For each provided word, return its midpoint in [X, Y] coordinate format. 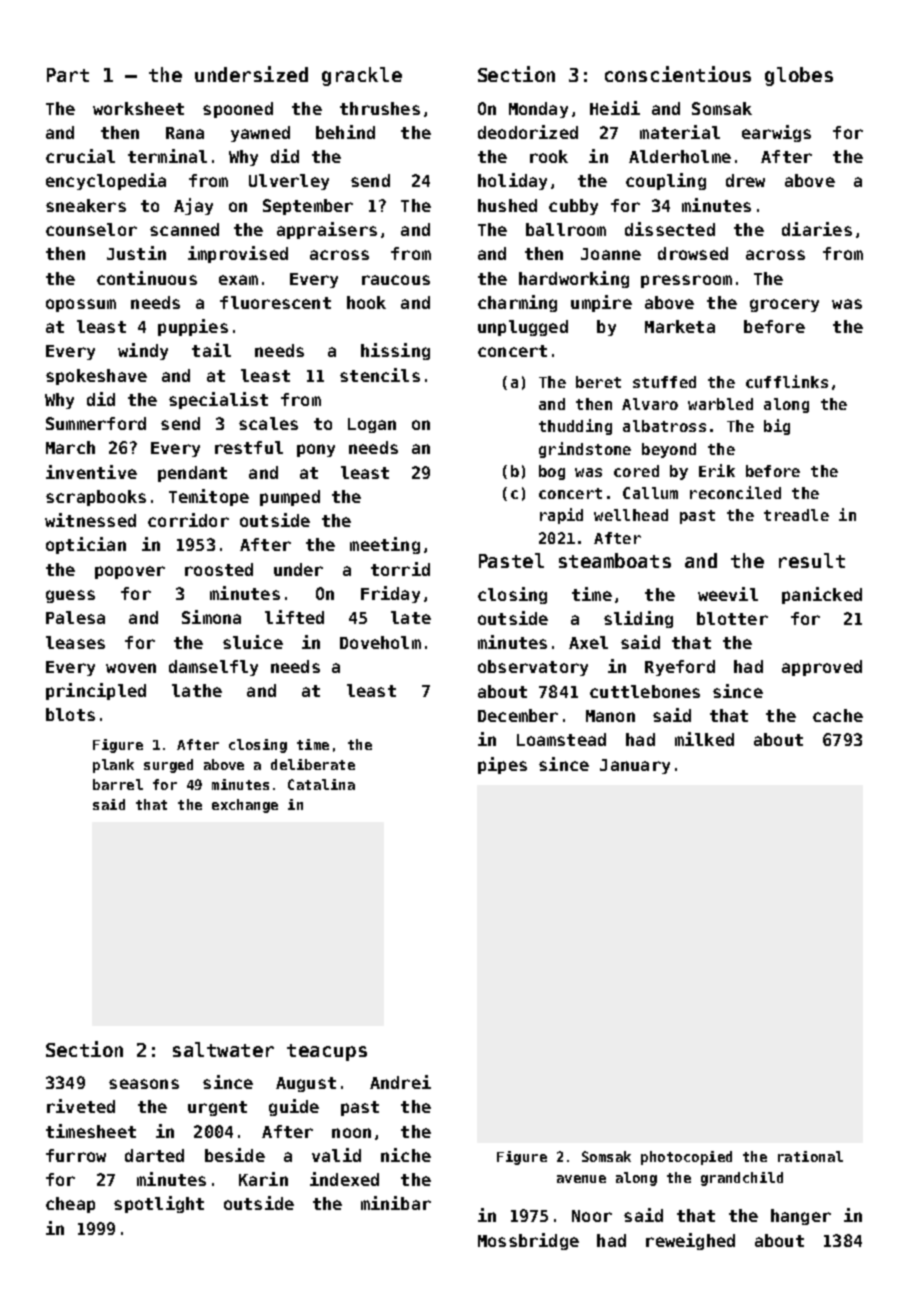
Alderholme [680, 156]
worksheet [138, 108]
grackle [362, 76]
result [812, 560]
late [411, 617]
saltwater [223, 1049]
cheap [70, 1205]
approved [822, 668]
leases [75, 642]
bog [552, 472]
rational [810, 1156]
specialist [218, 400]
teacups [327, 1052]
